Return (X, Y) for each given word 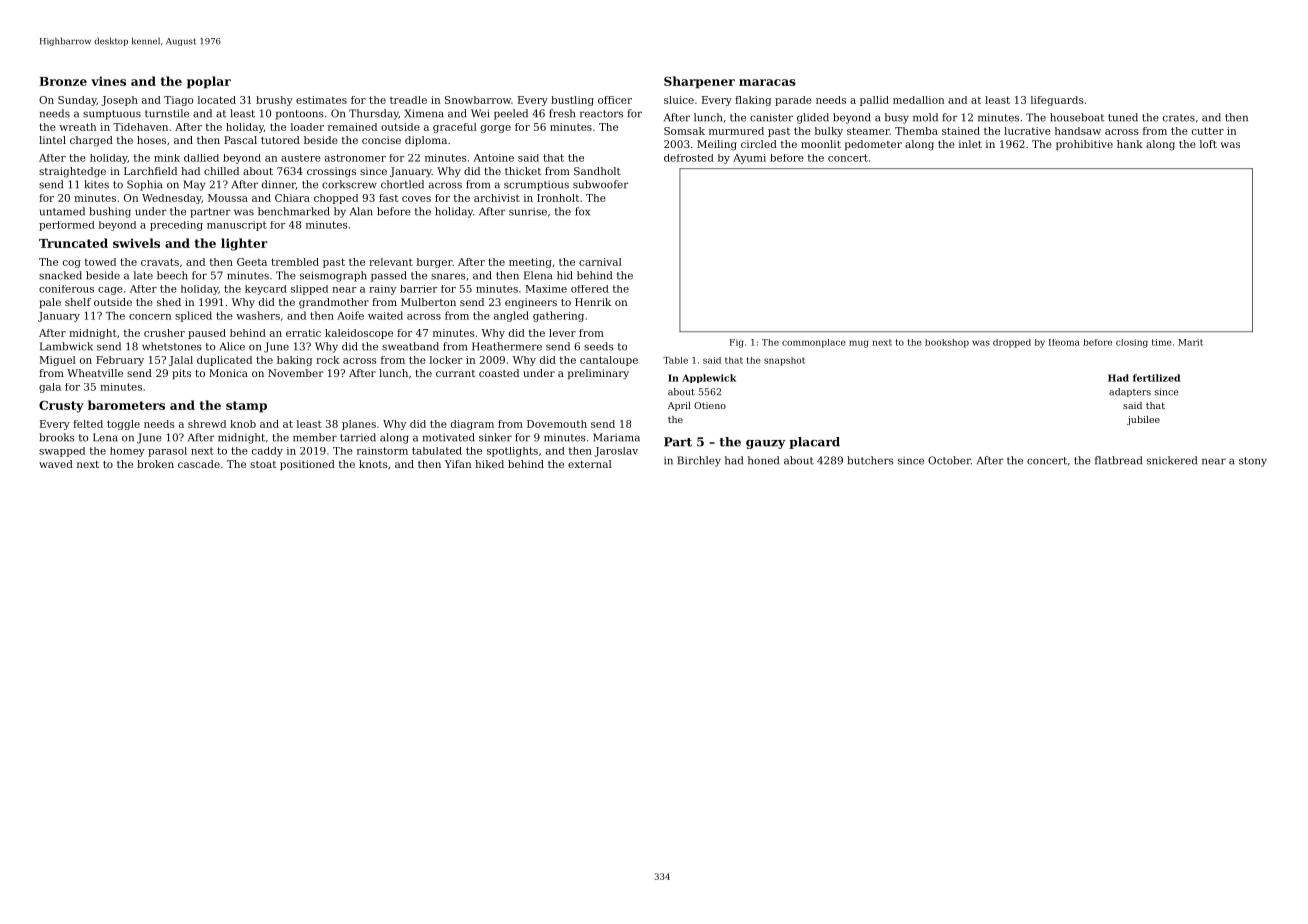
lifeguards (1057, 101)
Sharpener (699, 82)
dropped (1012, 343)
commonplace (814, 343)
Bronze (63, 81)
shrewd (207, 424)
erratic (303, 333)
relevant (391, 262)
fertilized (1156, 378)
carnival (600, 262)
